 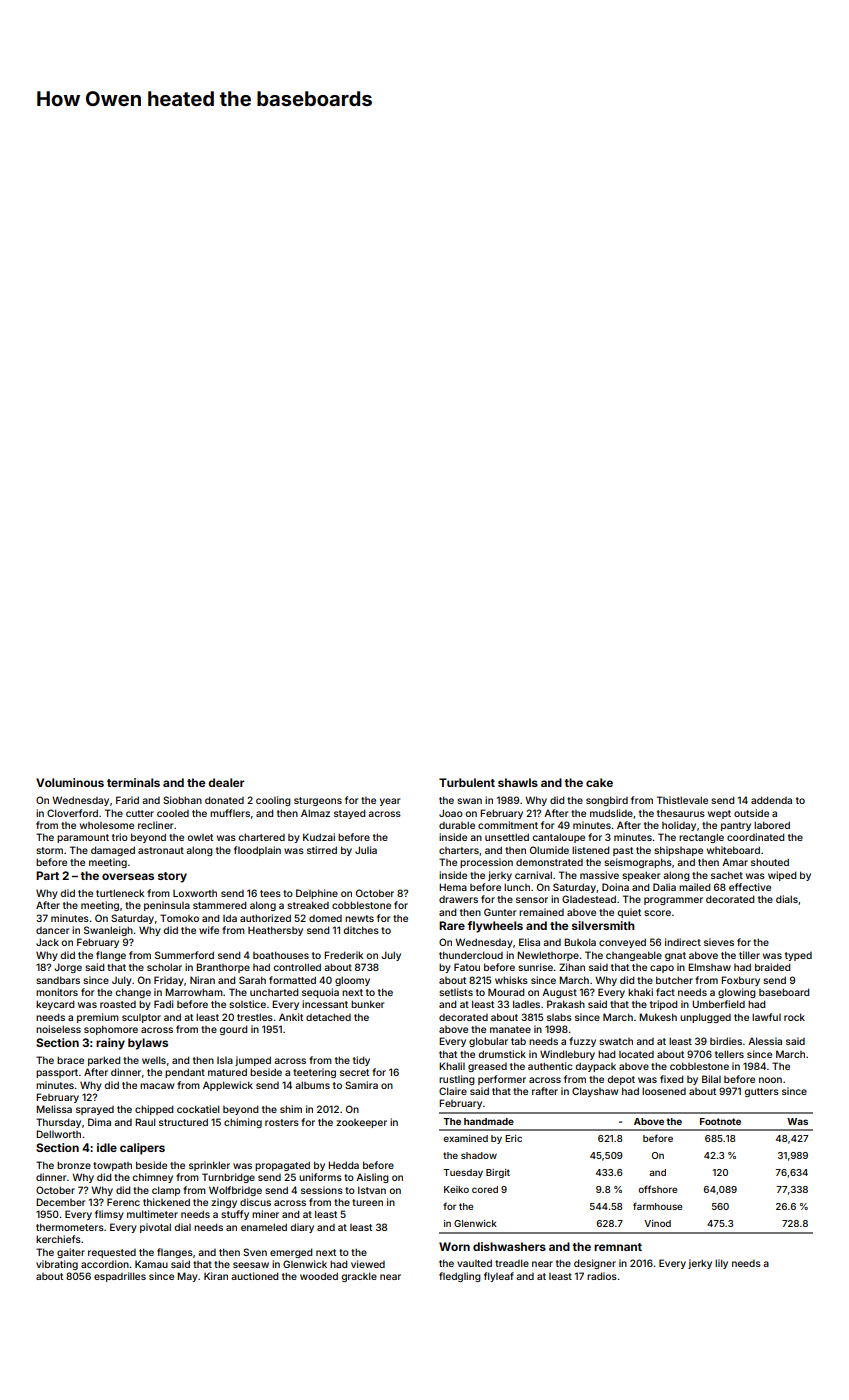 What do you see at coordinates (308, 905) in the screenshot?
I see `streaked` at bounding box center [308, 905].
